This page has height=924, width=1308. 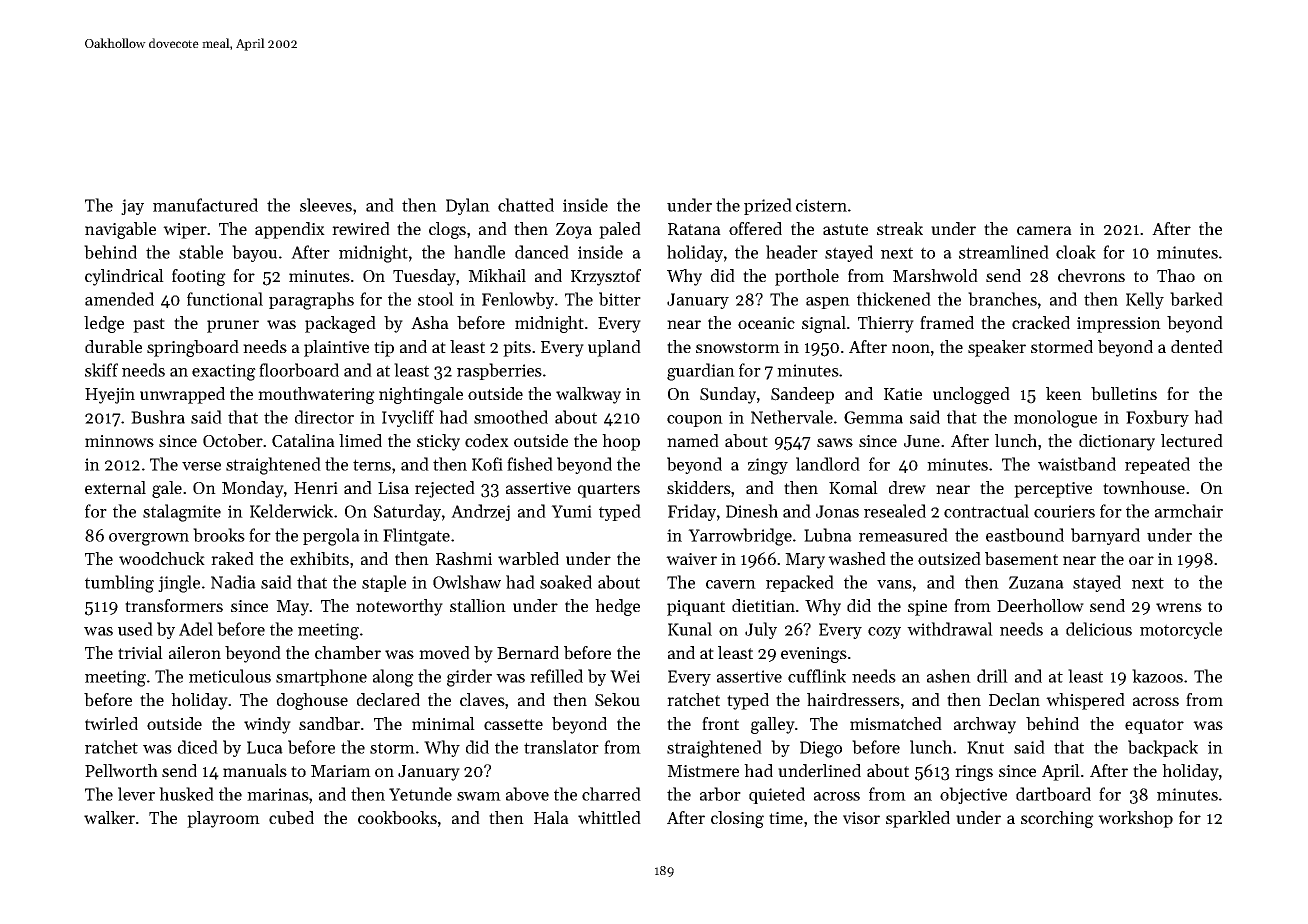 I want to click on Henri, so click(x=316, y=488).
